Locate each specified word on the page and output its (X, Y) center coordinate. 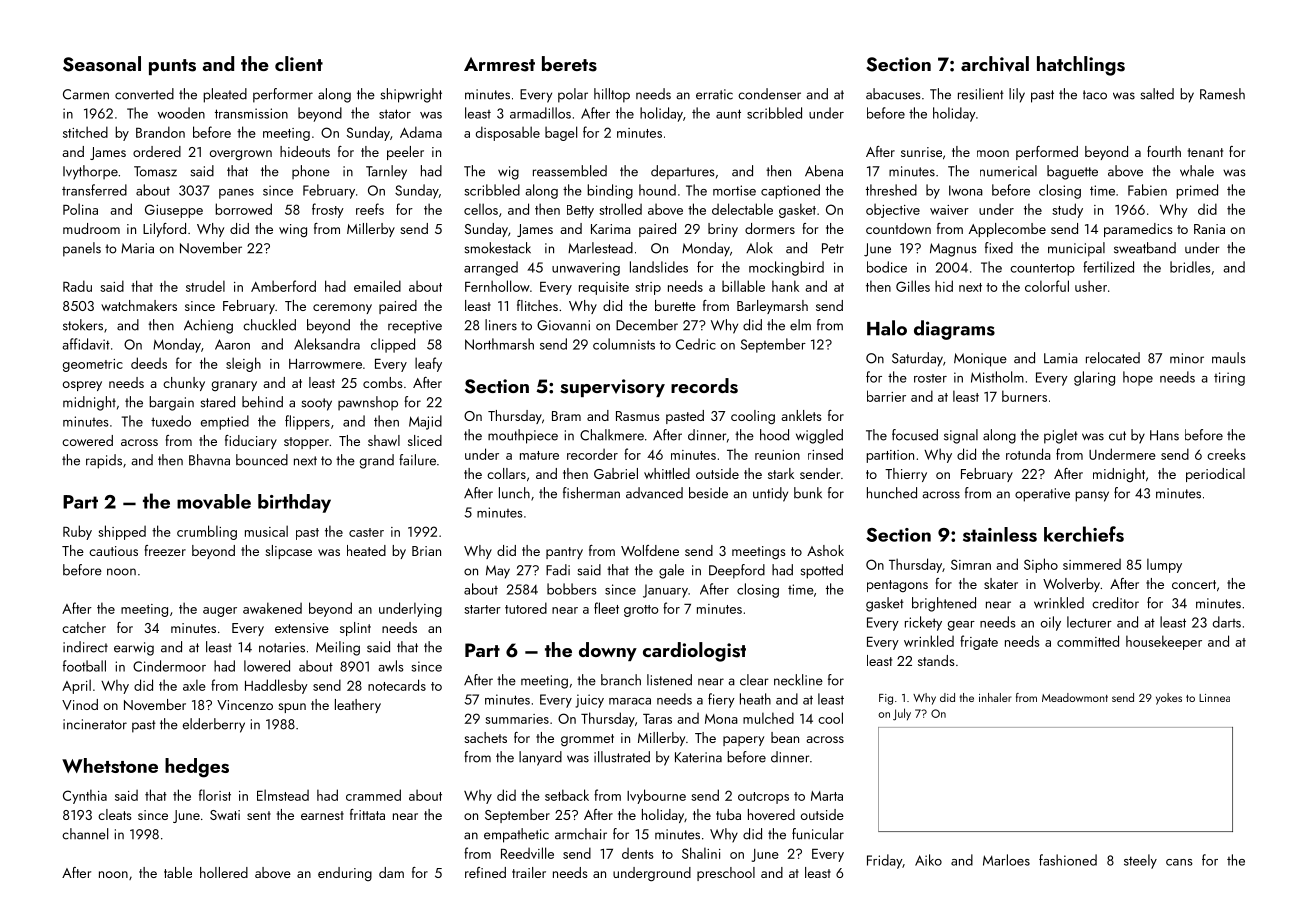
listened (669, 680)
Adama (421, 132)
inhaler (995, 697)
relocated (1113, 358)
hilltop (612, 95)
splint (355, 629)
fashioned (1068, 860)
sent (259, 815)
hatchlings (1081, 66)
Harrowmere (325, 364)
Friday (884, 861)
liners (501, 325)
